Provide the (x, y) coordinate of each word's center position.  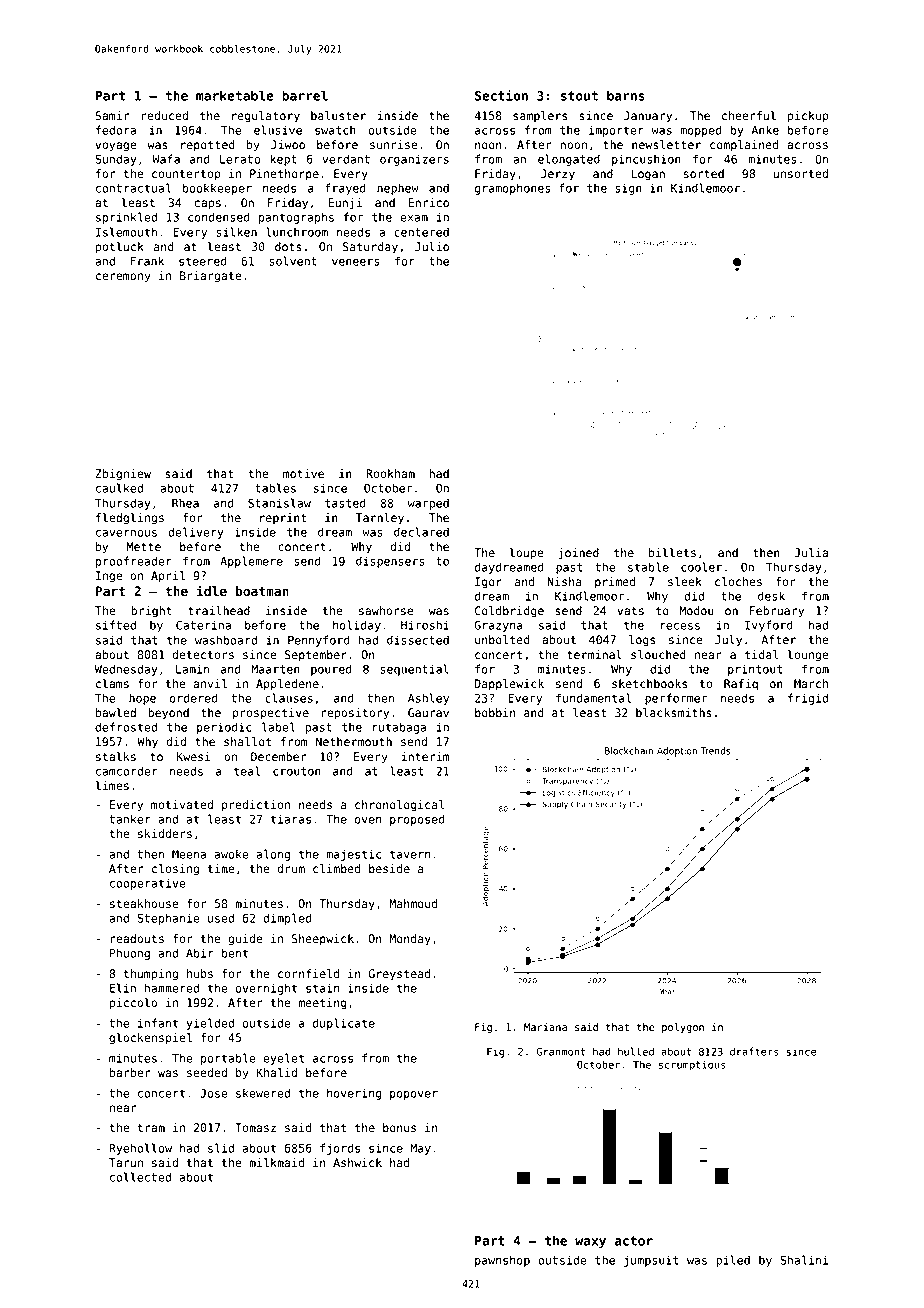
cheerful (749, 116)
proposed (417, 820)
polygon (683, 1028)
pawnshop (502, 1261)
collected (140, 1177)
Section (501, 95)
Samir (112, 116)
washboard (226, 640)
